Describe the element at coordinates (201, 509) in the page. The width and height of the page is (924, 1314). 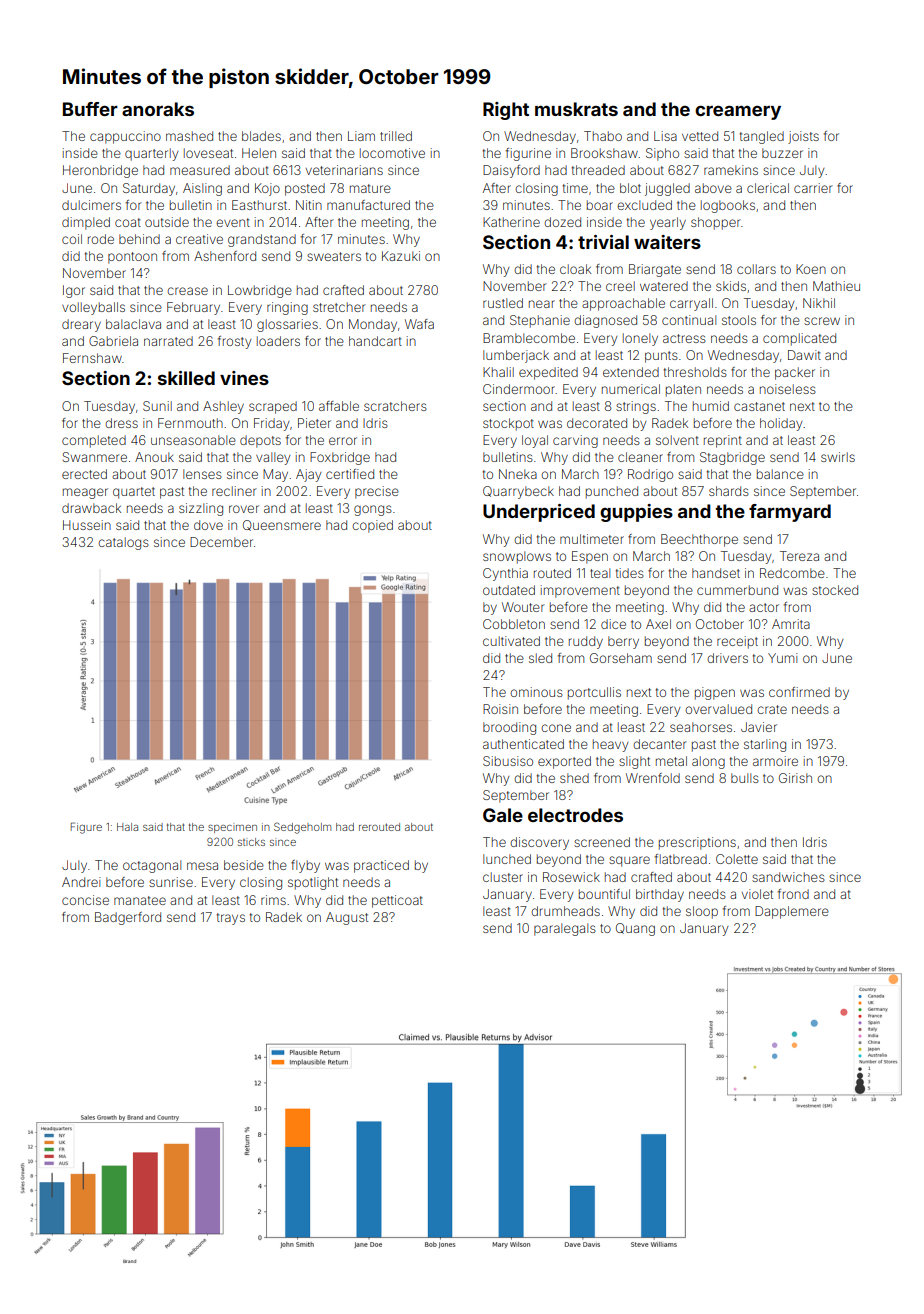
I see `sizzling` at that location.
